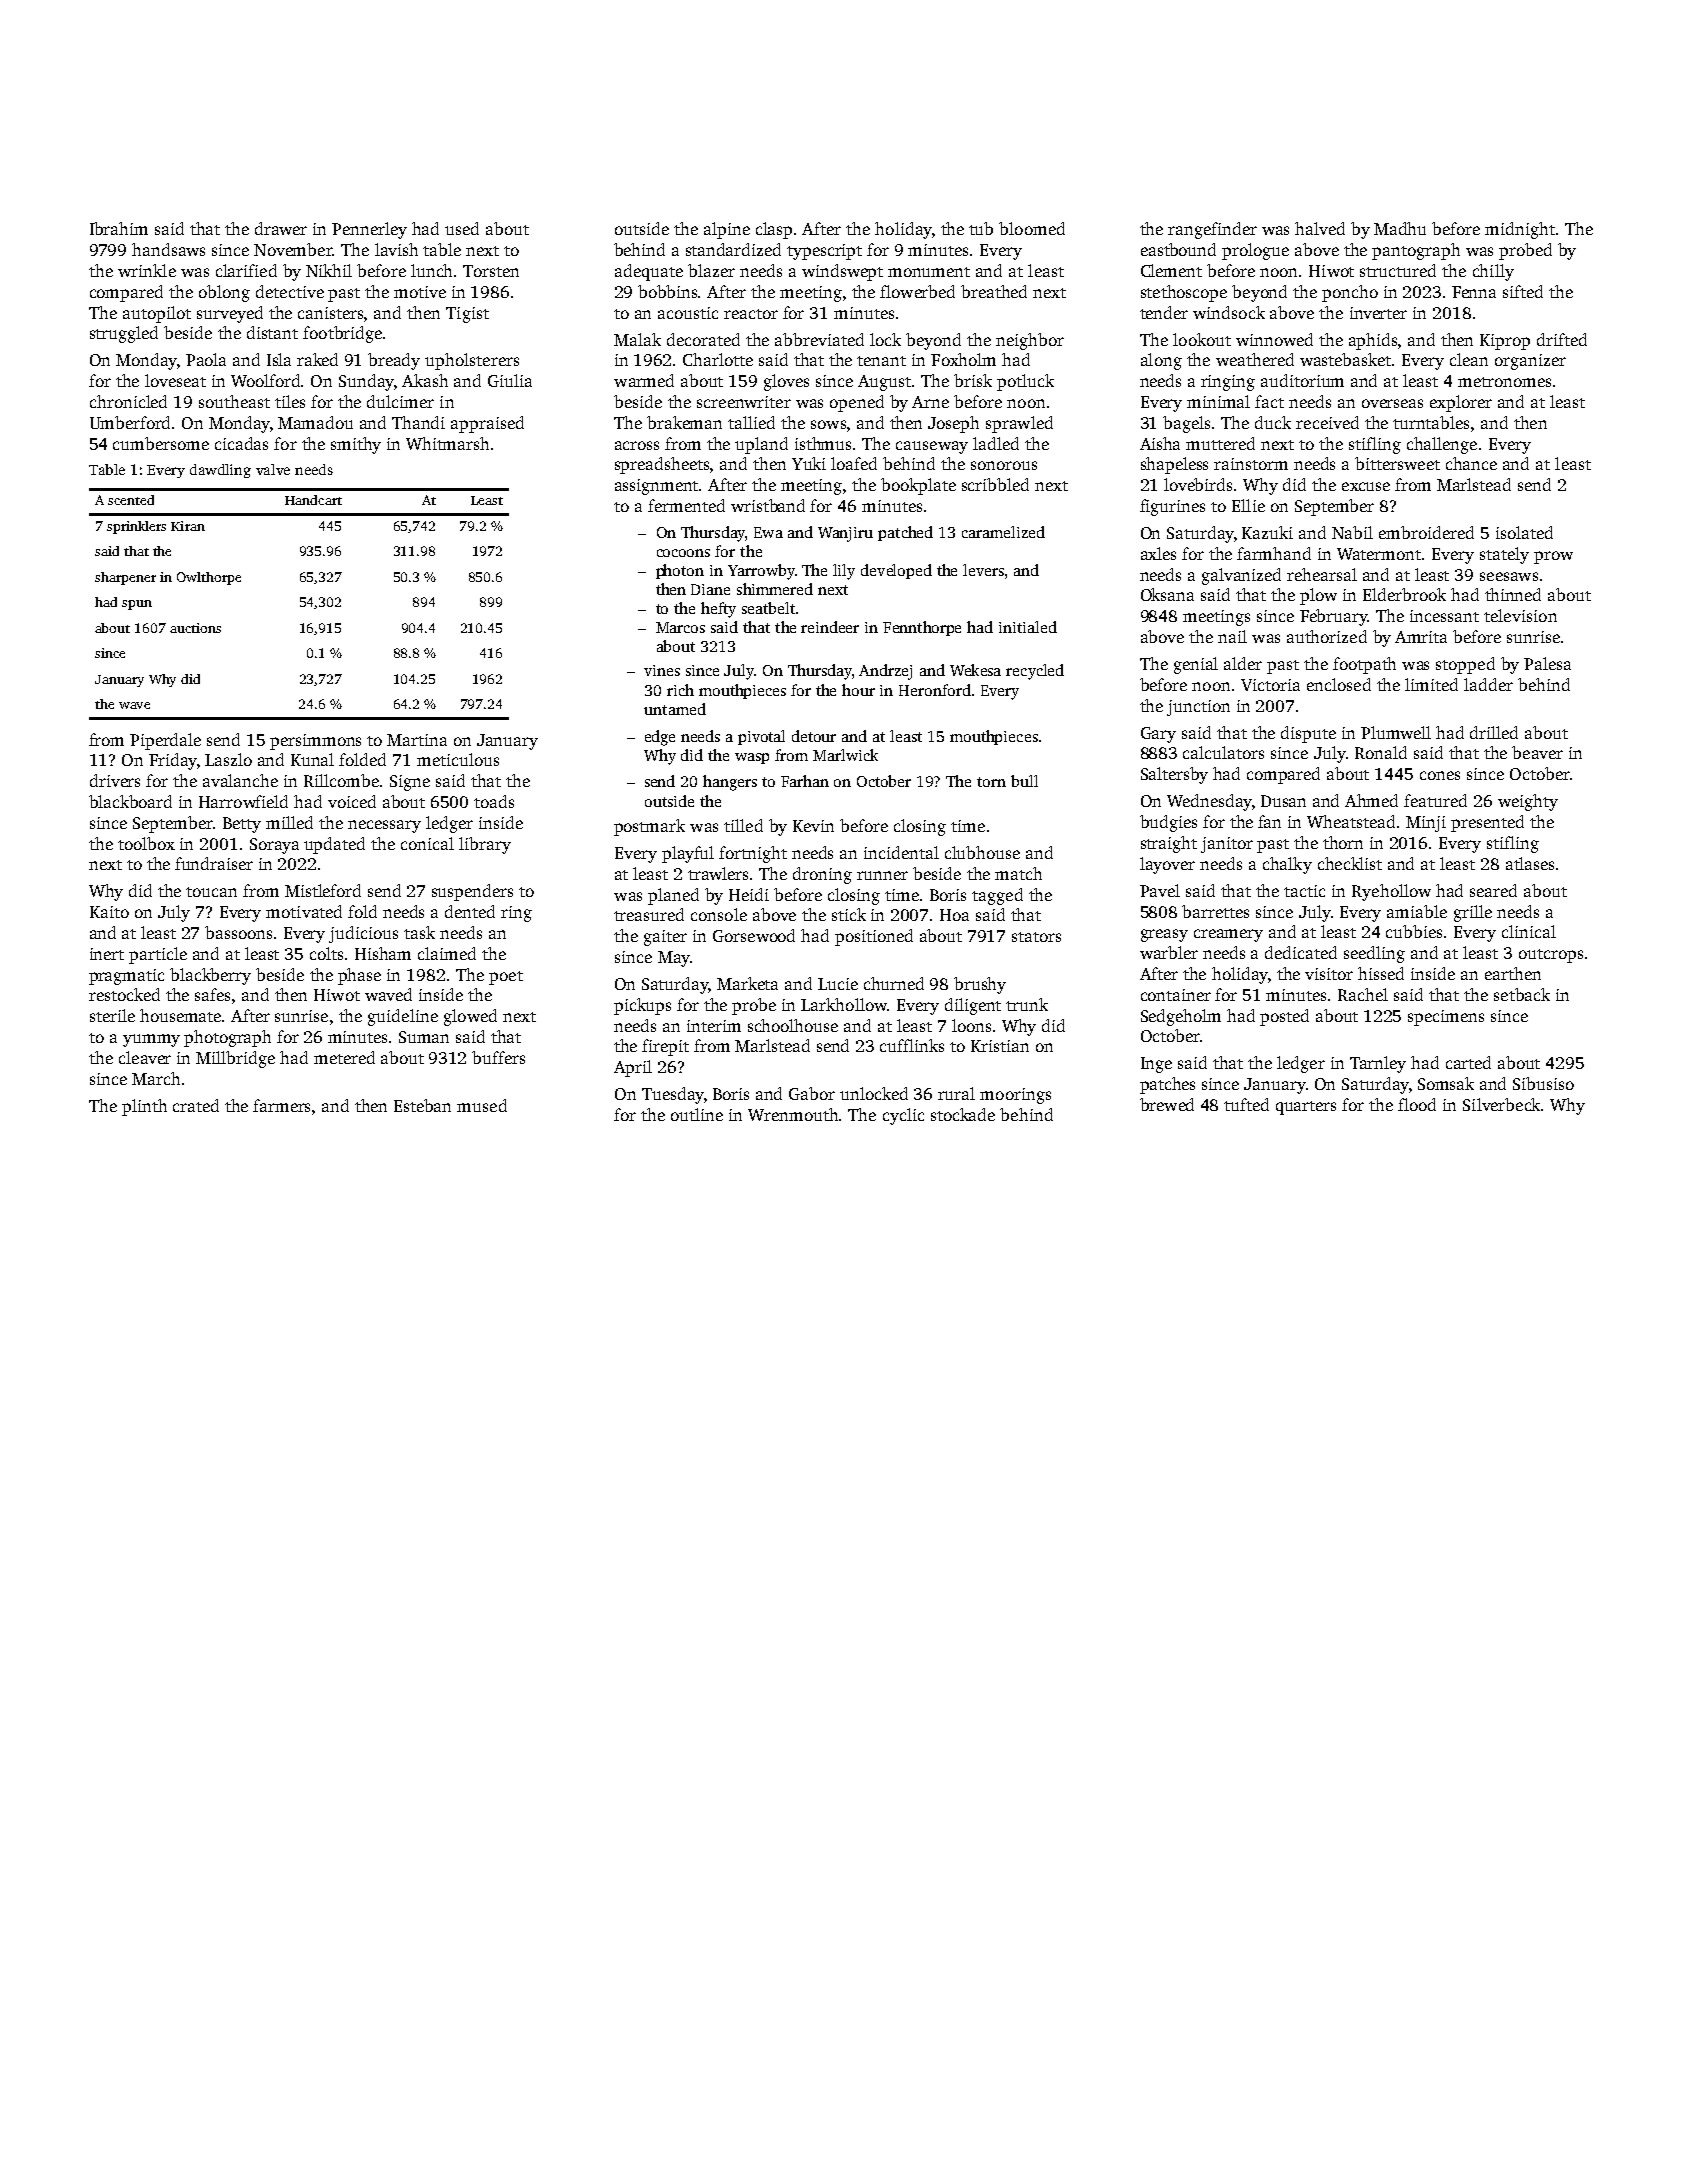 Image resolution: width=1683 pixels, height=2178 pixels. I want to click on seedling, so click(1374, 954).
